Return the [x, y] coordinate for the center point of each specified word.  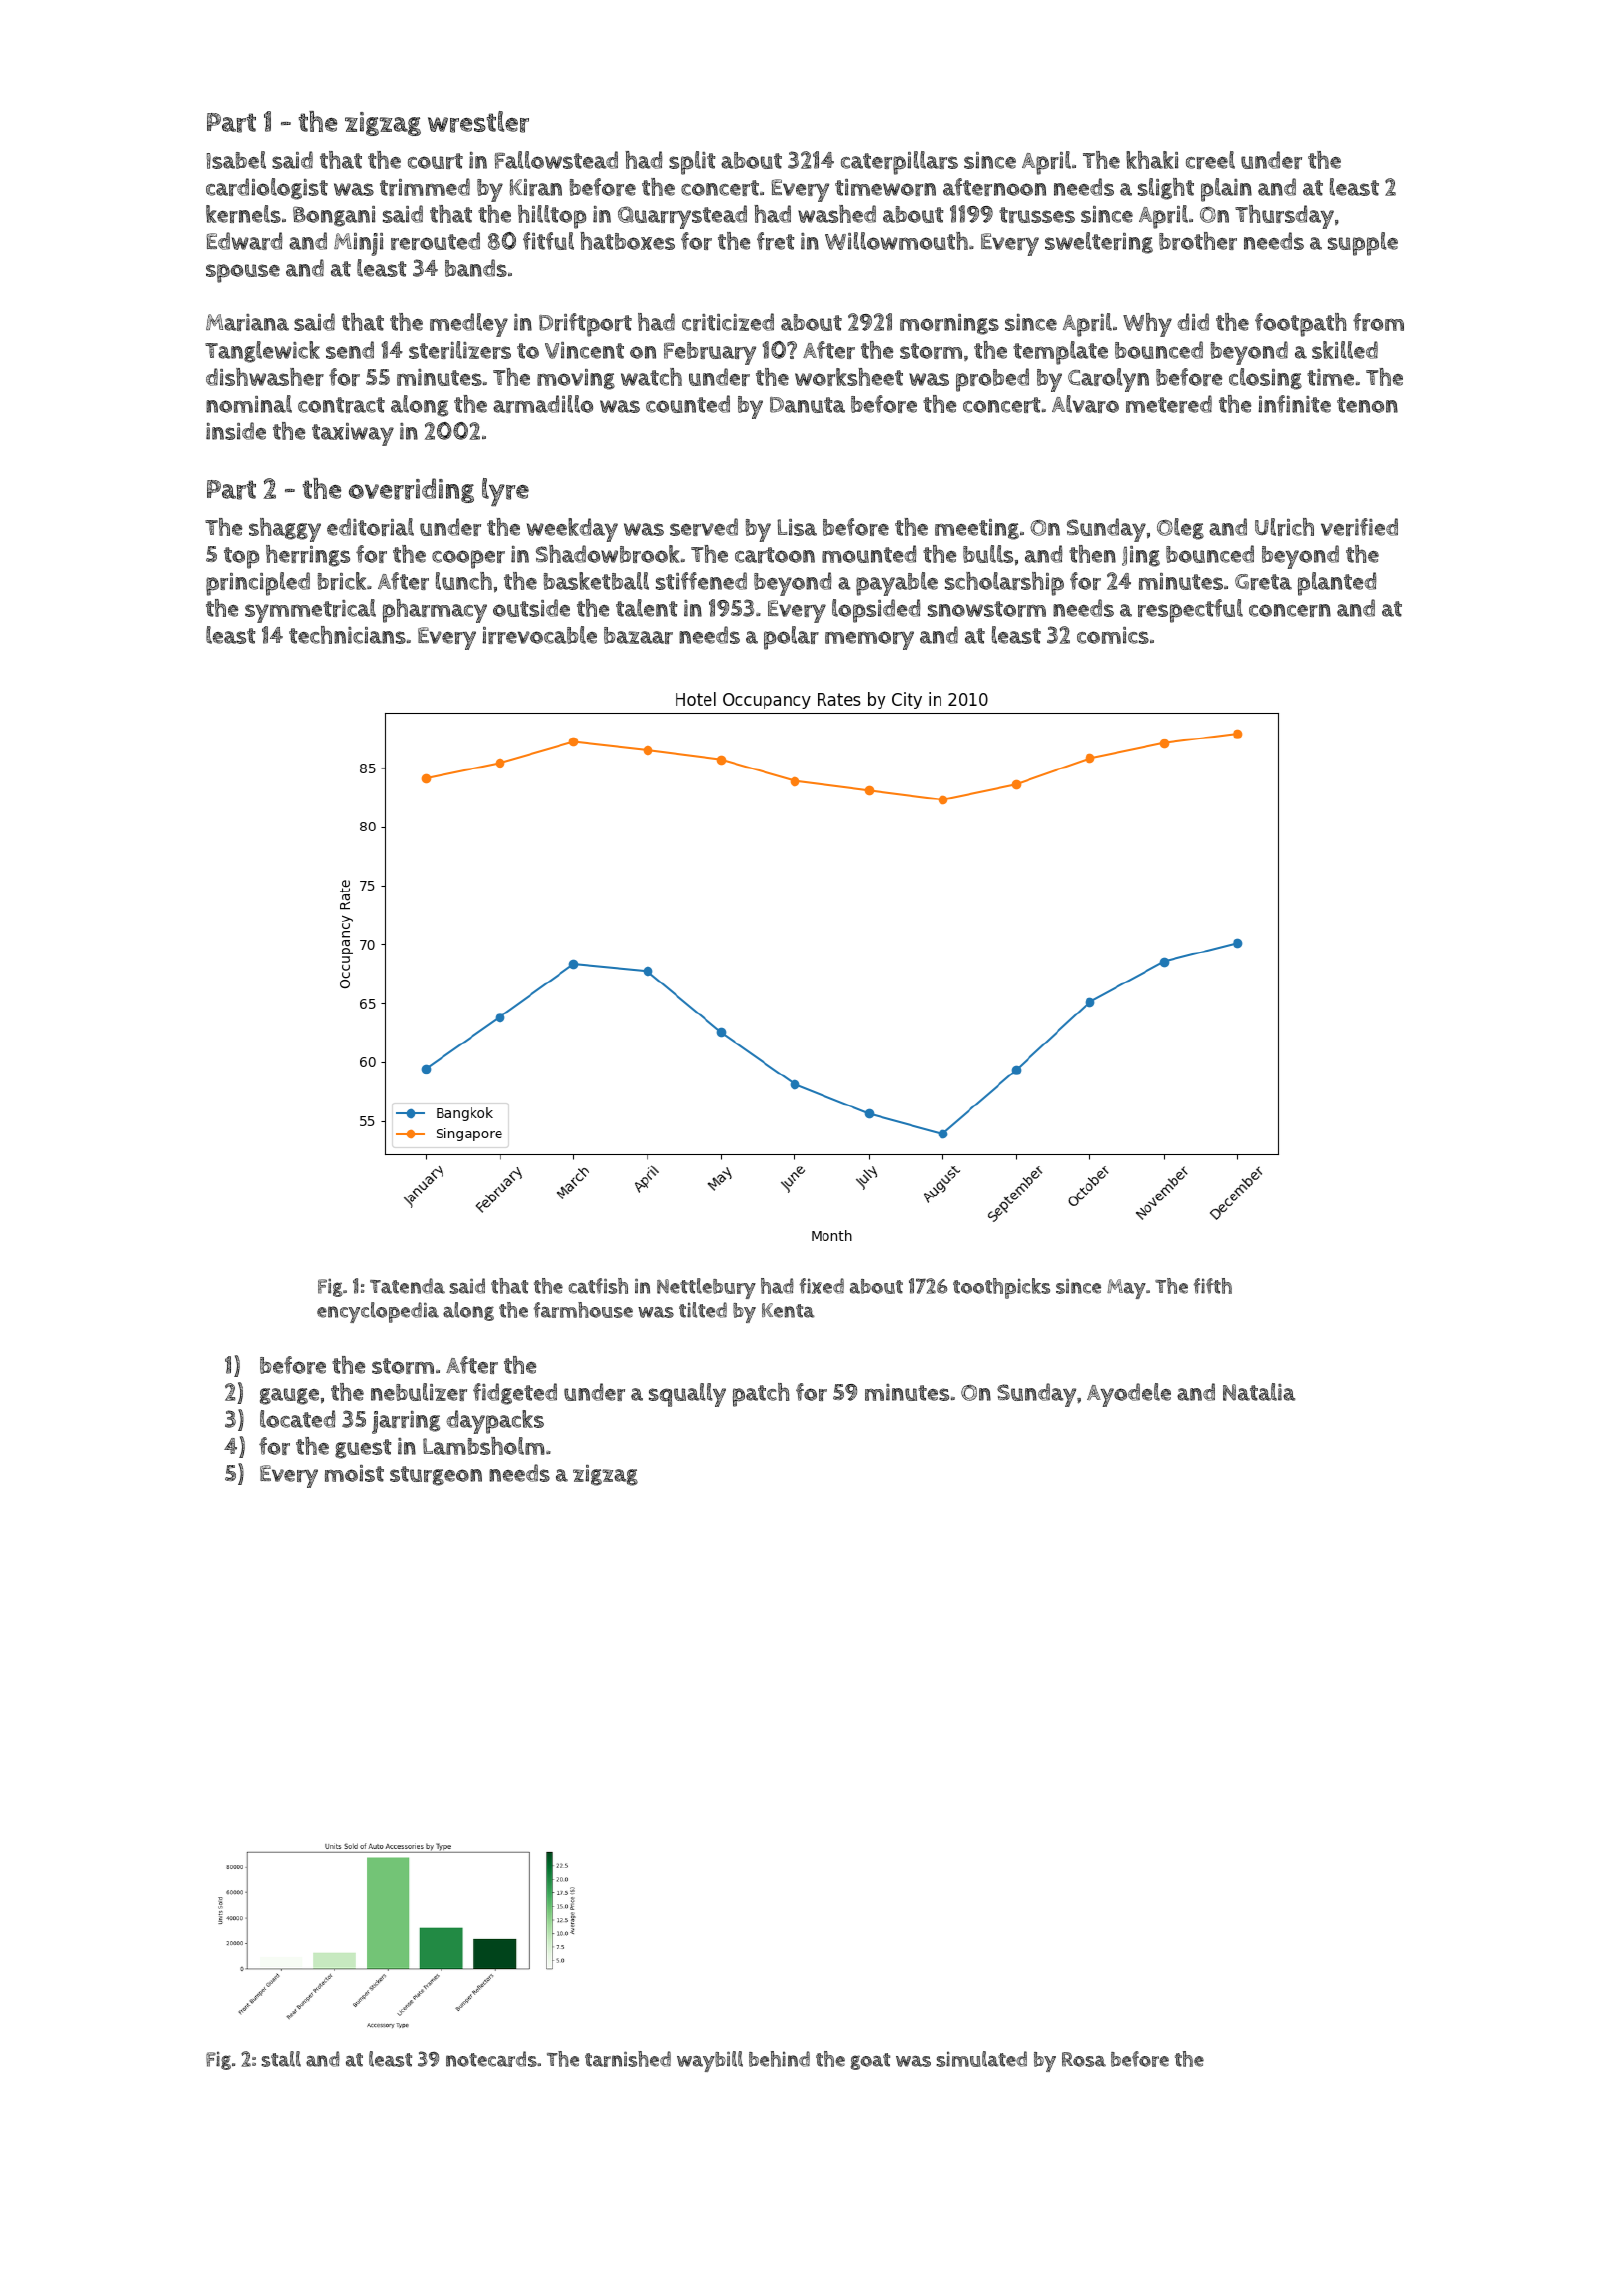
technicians [347, 635]
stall [281, 2059]
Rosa [1084, 2059]
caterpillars [899, 163]
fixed [821, 1286]
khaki [1152, 160]
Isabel [236, 160]
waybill [710, 2061]
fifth [1212, 1286]
